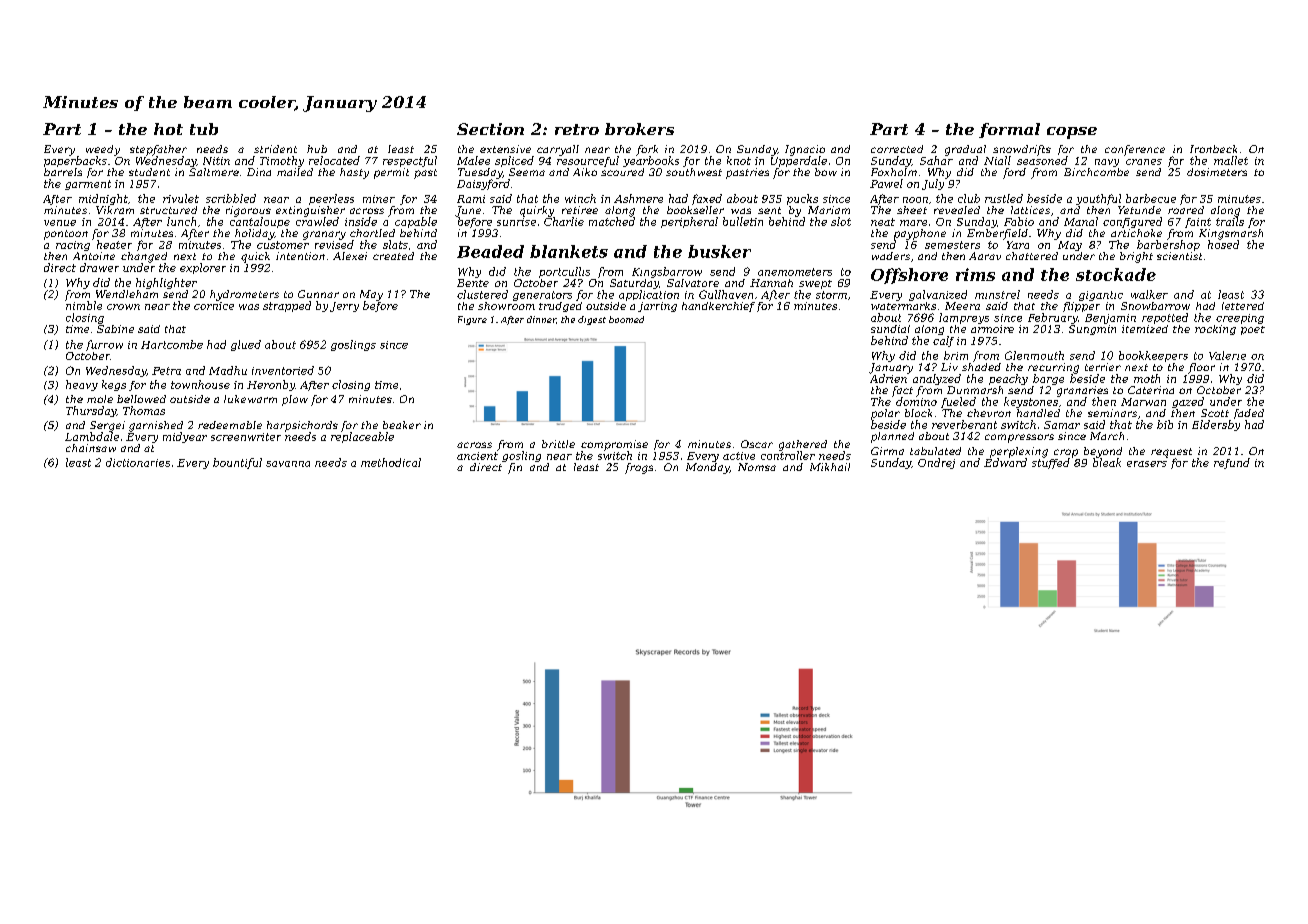 This image has width=1308, height=924. Describe the element at coordinates (482, 294) in the image. I see `clustered` at that location.
